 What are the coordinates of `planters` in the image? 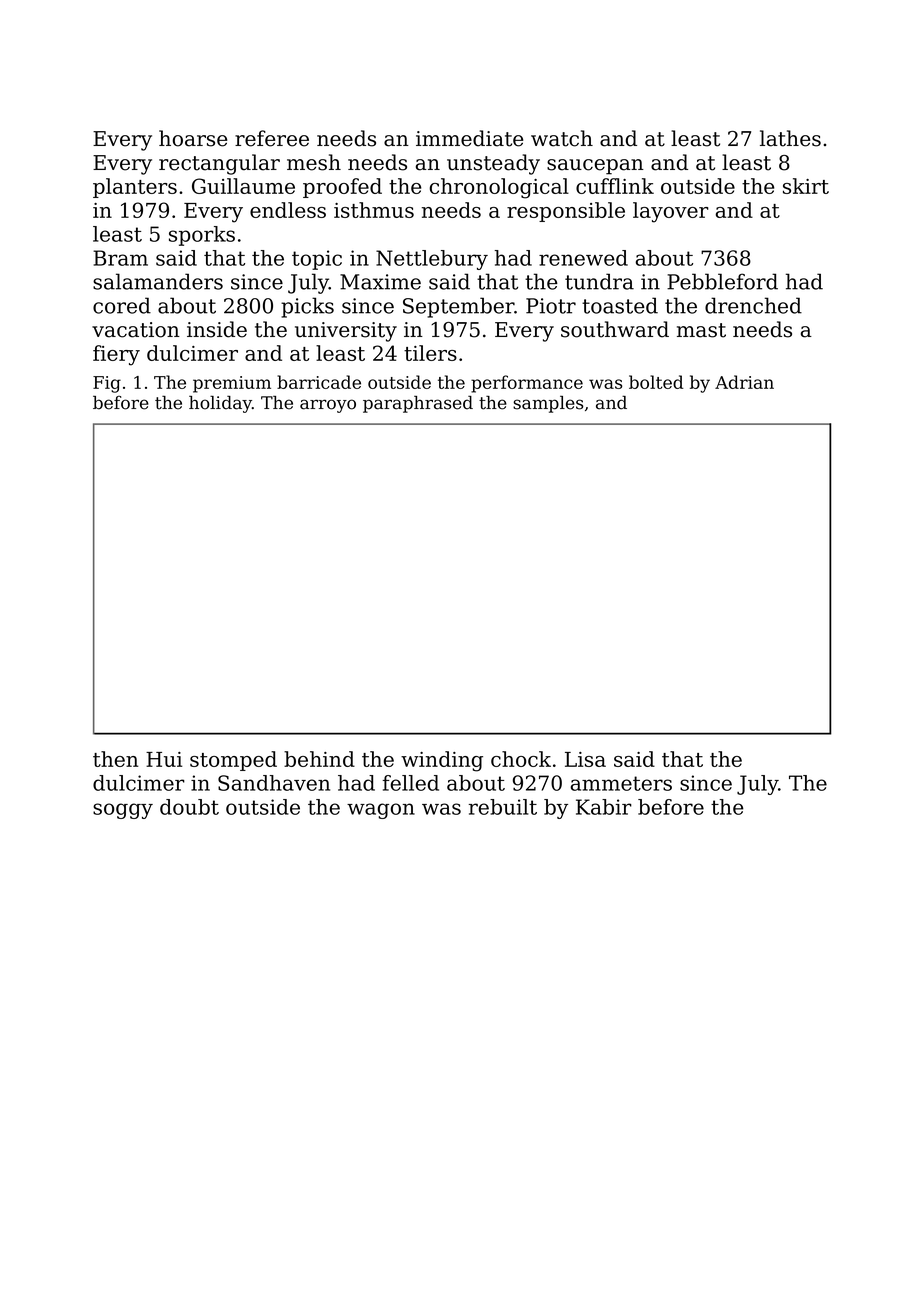 It's located at (135, 188).
